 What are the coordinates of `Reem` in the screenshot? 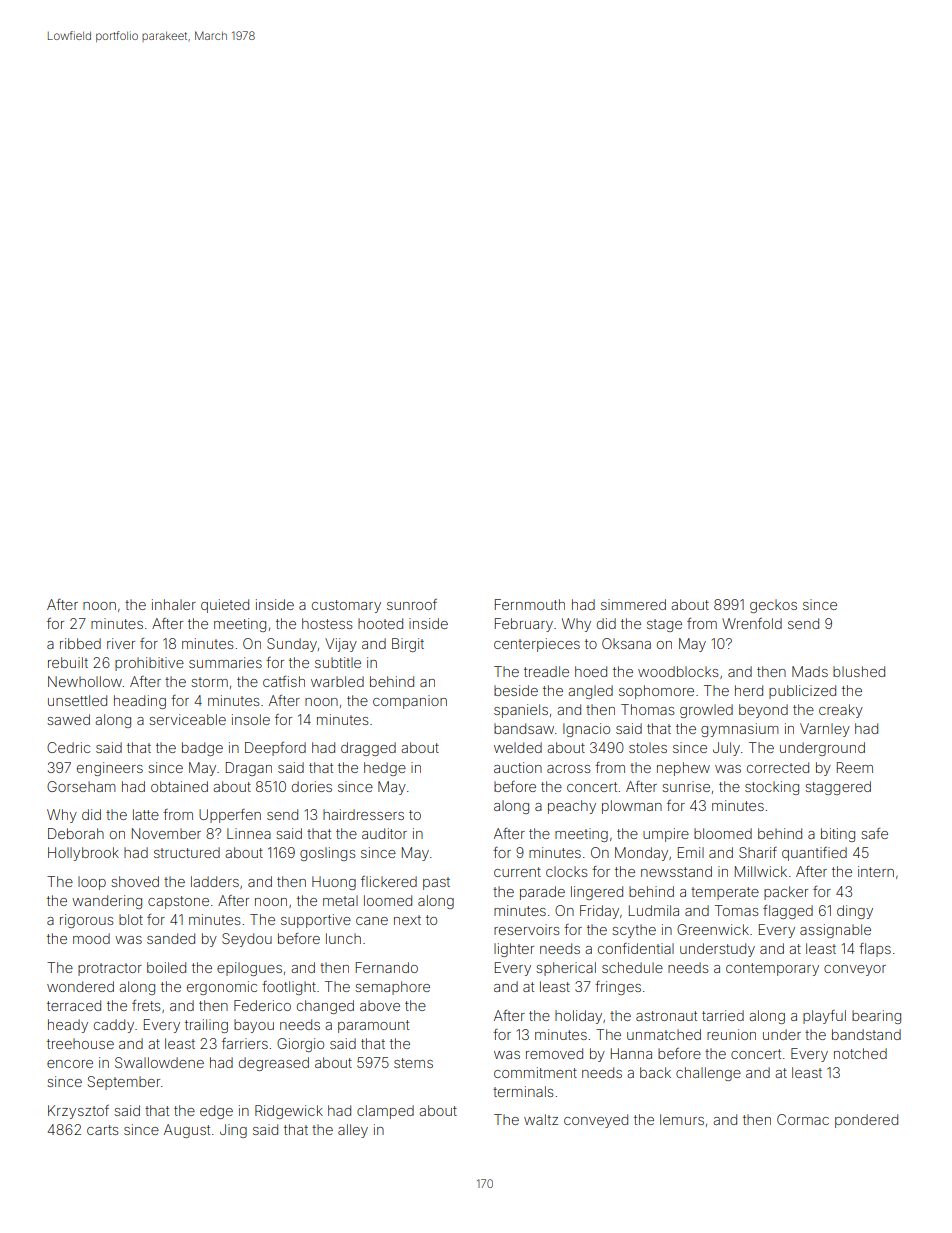 It's located at (855, 767).
